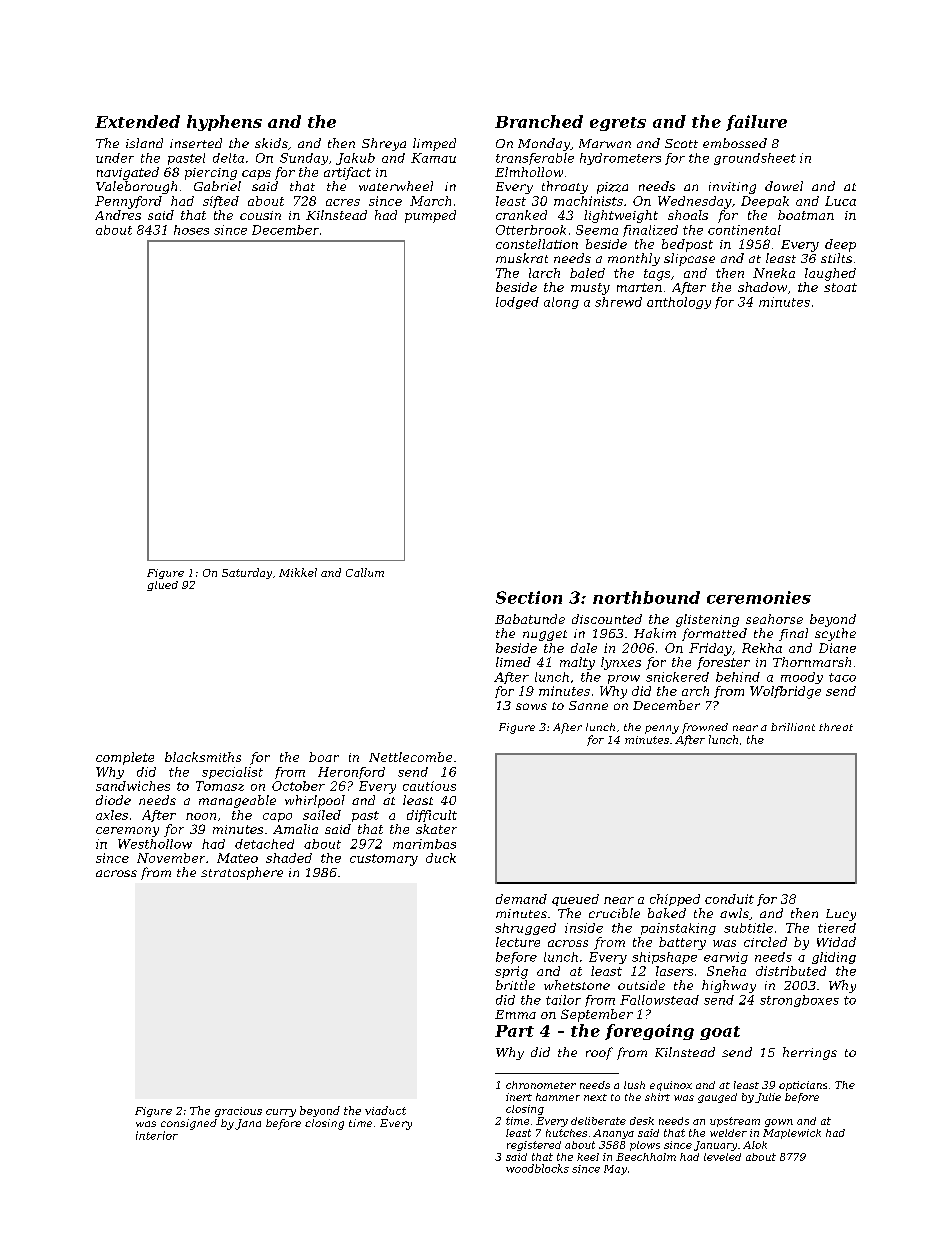 This screenshot has height=1233, width=952. Describe the element at coordinates (681, 143) in the screenshot. I see `Scott` at that location.
